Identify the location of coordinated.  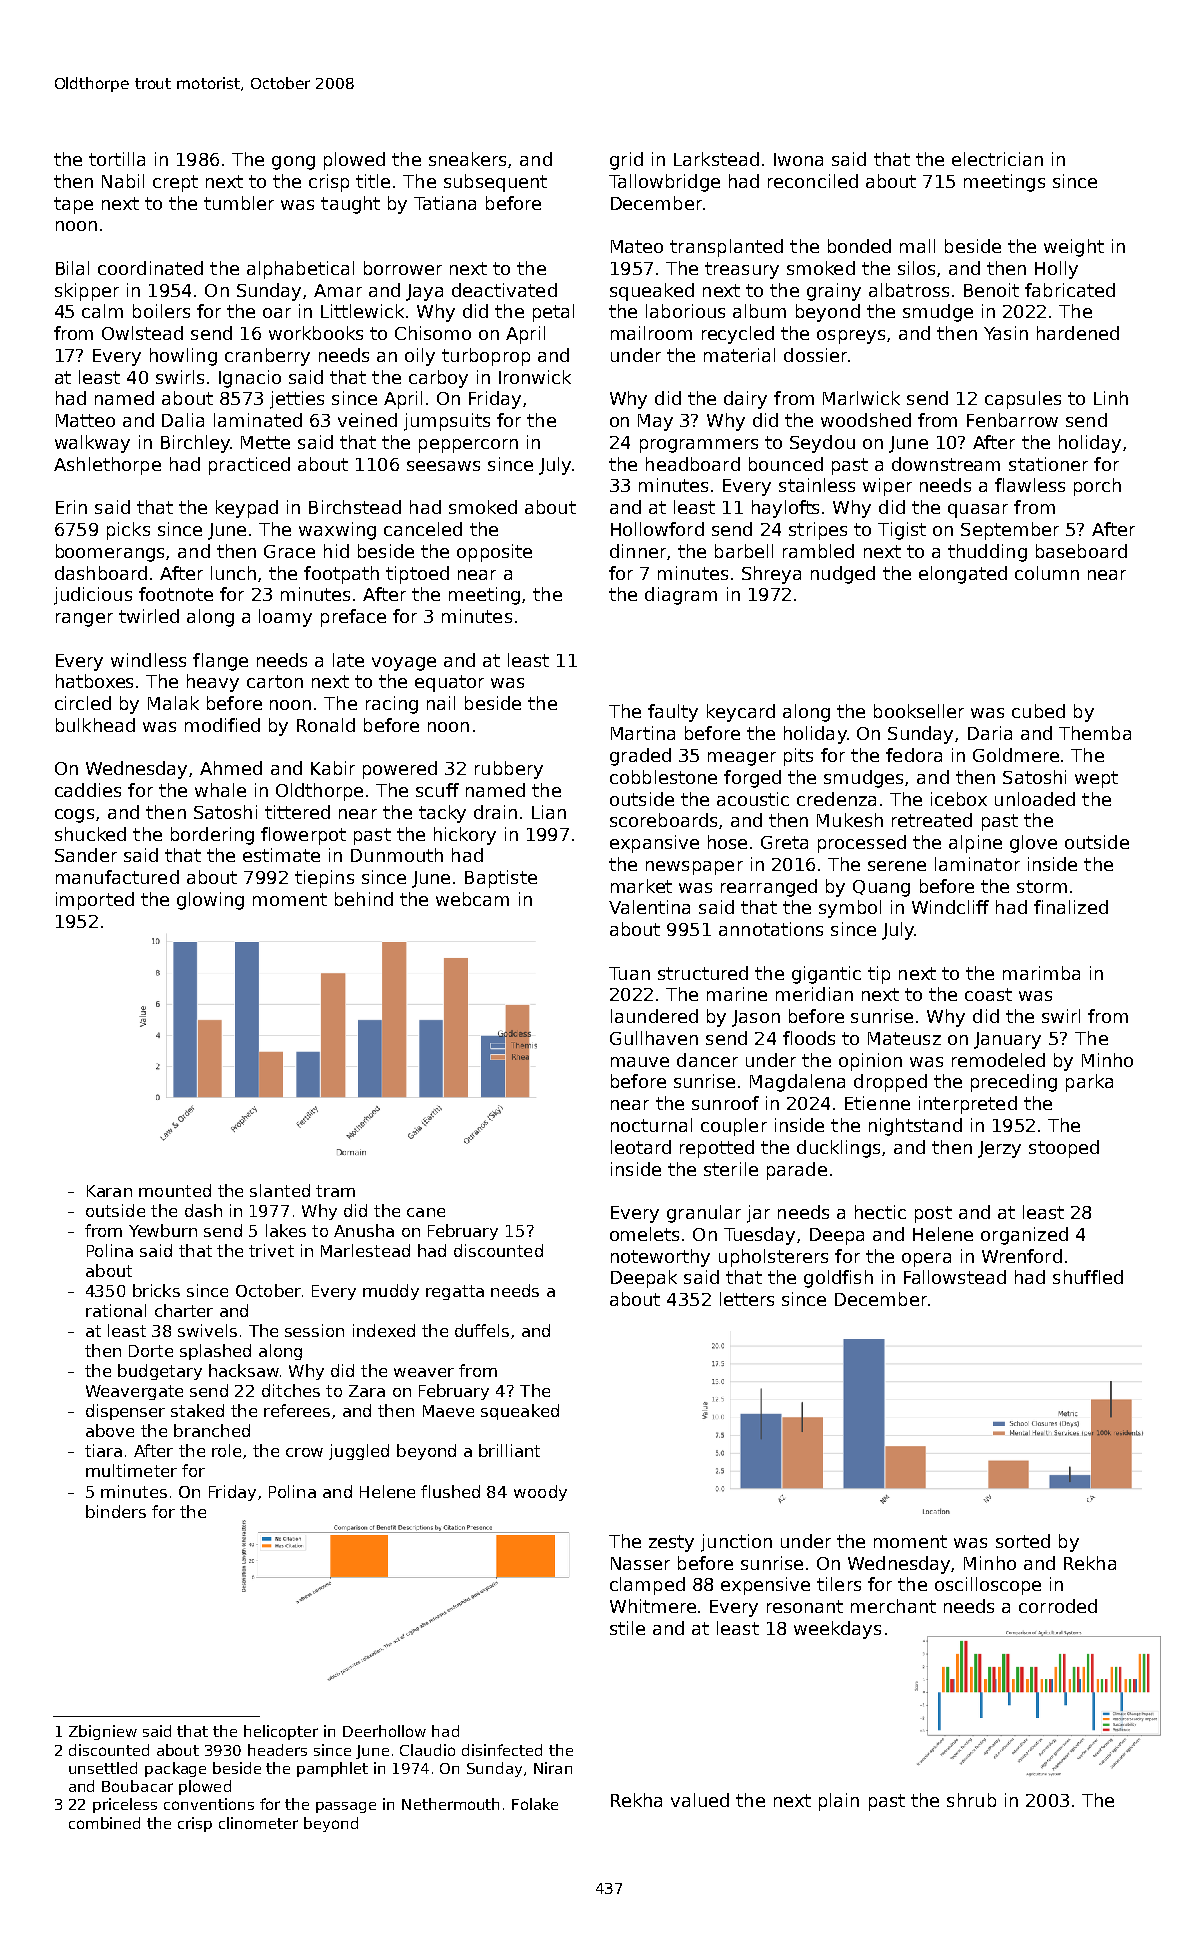
(150, 268).
